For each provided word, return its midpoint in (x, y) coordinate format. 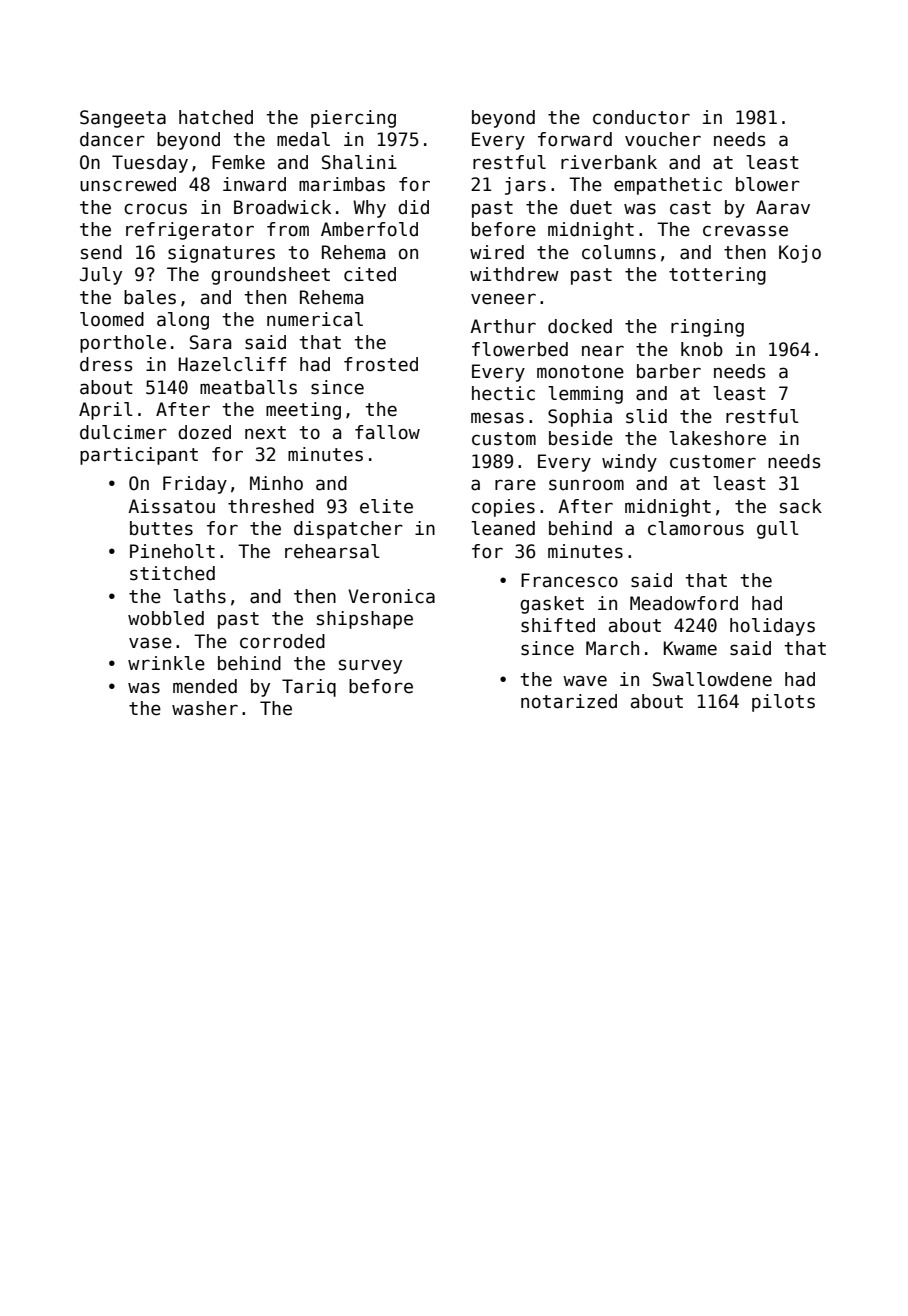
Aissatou (171, 506)
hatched (216, 117)
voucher (663, 139)
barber (669, 371)
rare (515, 485)
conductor (641, 117)
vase (150, 643)
